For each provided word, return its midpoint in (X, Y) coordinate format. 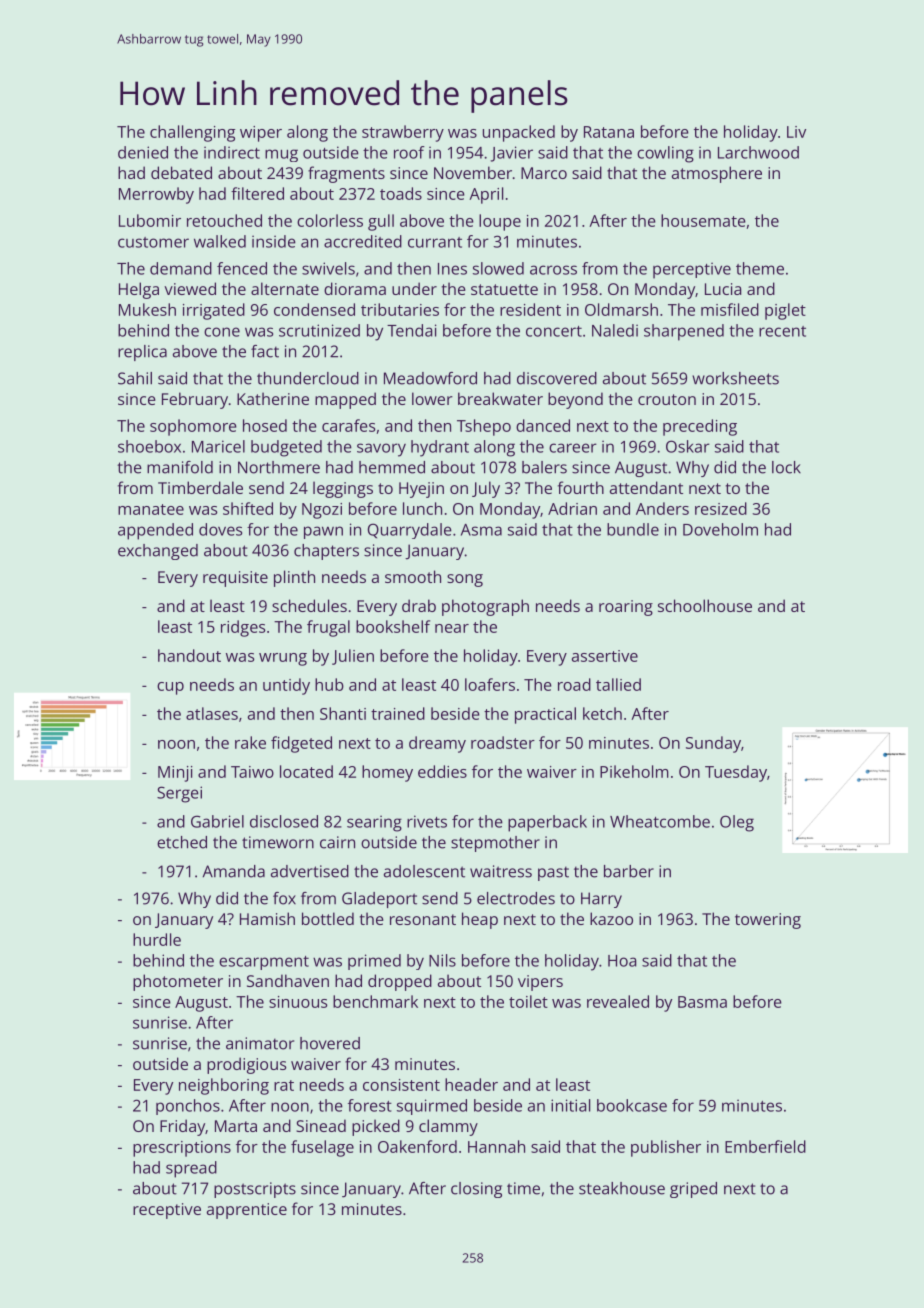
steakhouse (622, 1188)
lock (786, 467)
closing (476, 1190)
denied (143, 152)
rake (250, 742)
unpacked (519, 133)
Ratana (609, 132)
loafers (490, 684)
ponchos (188, 1107)
